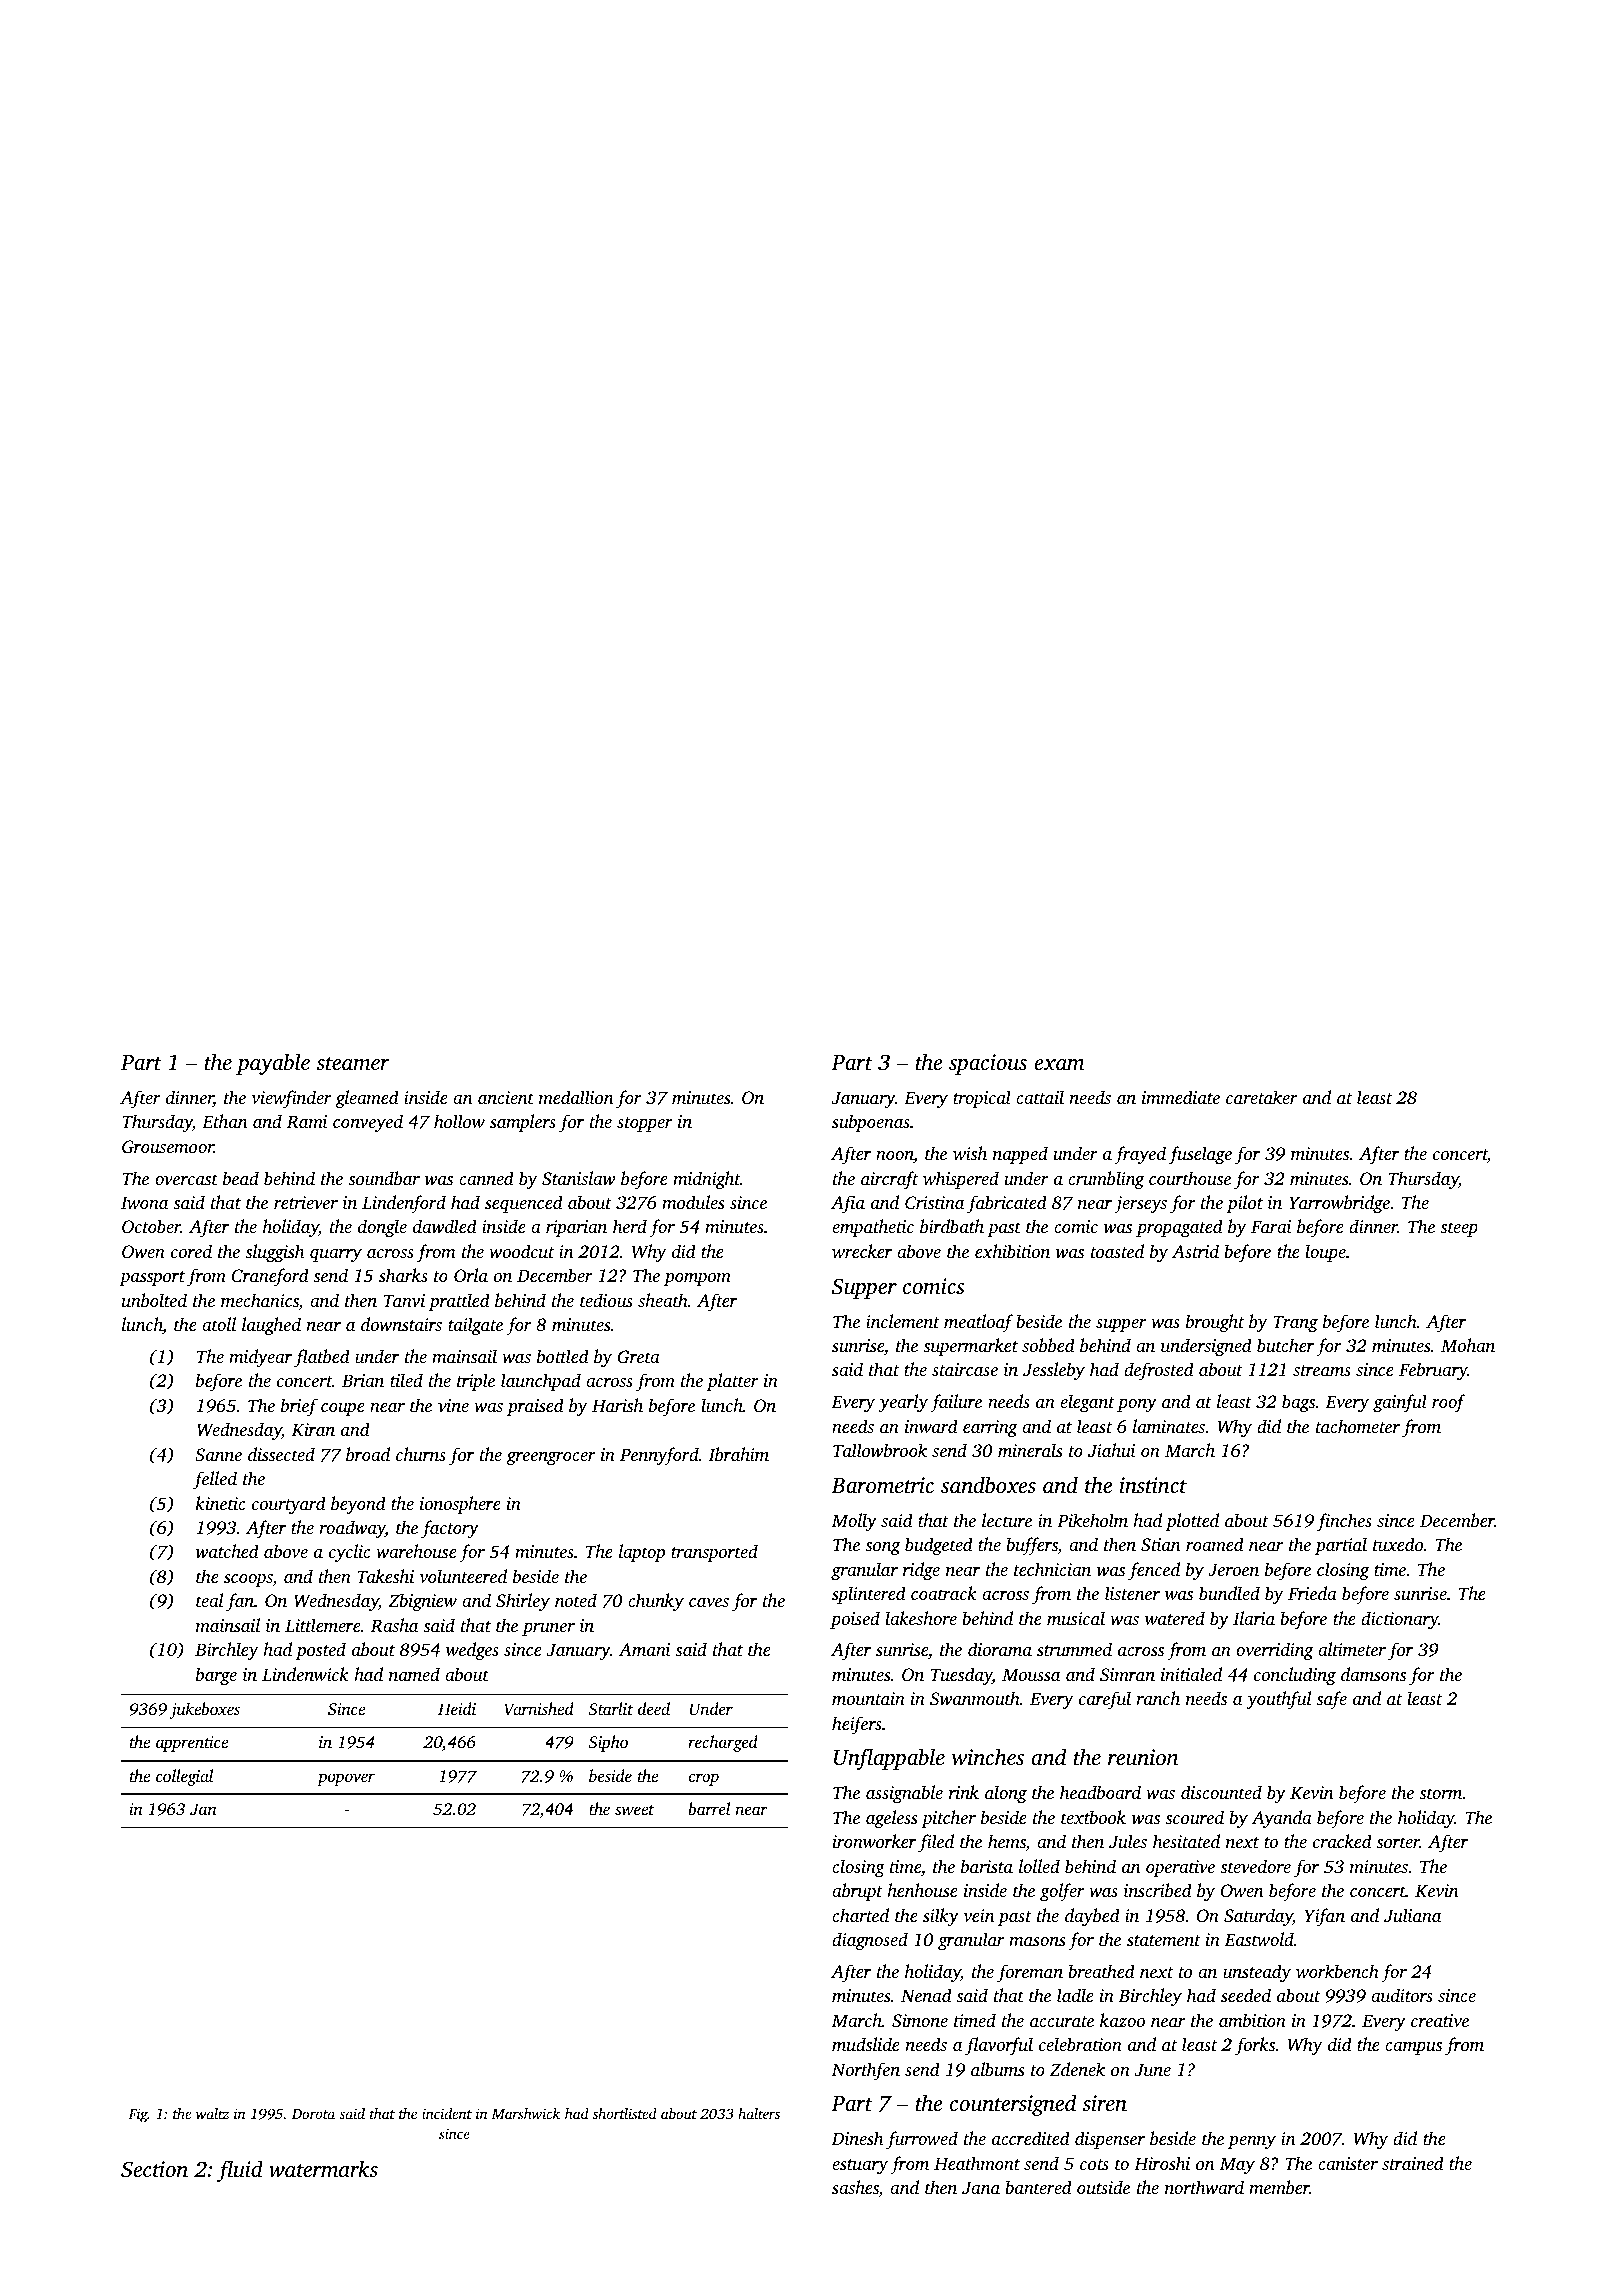  I want to click on inclement, so click(903, 1321).
